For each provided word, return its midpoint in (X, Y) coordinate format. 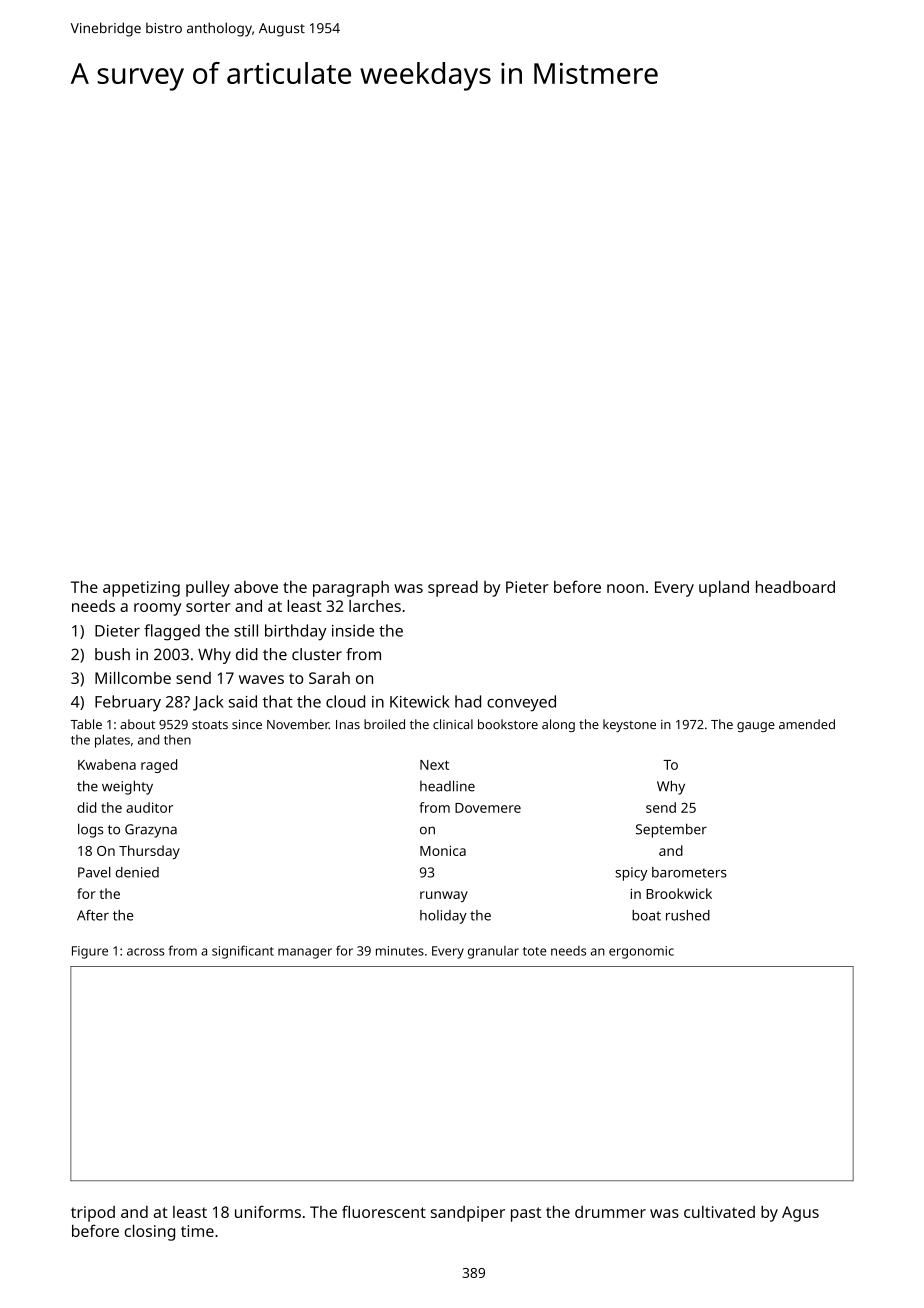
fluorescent (384, 1211)
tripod (93, 1214)
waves (261, 679)
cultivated (719, 1212)
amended (807, 724)
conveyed (521, 703)
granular (493, 952)
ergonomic (641, 952)
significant (243, 952)
